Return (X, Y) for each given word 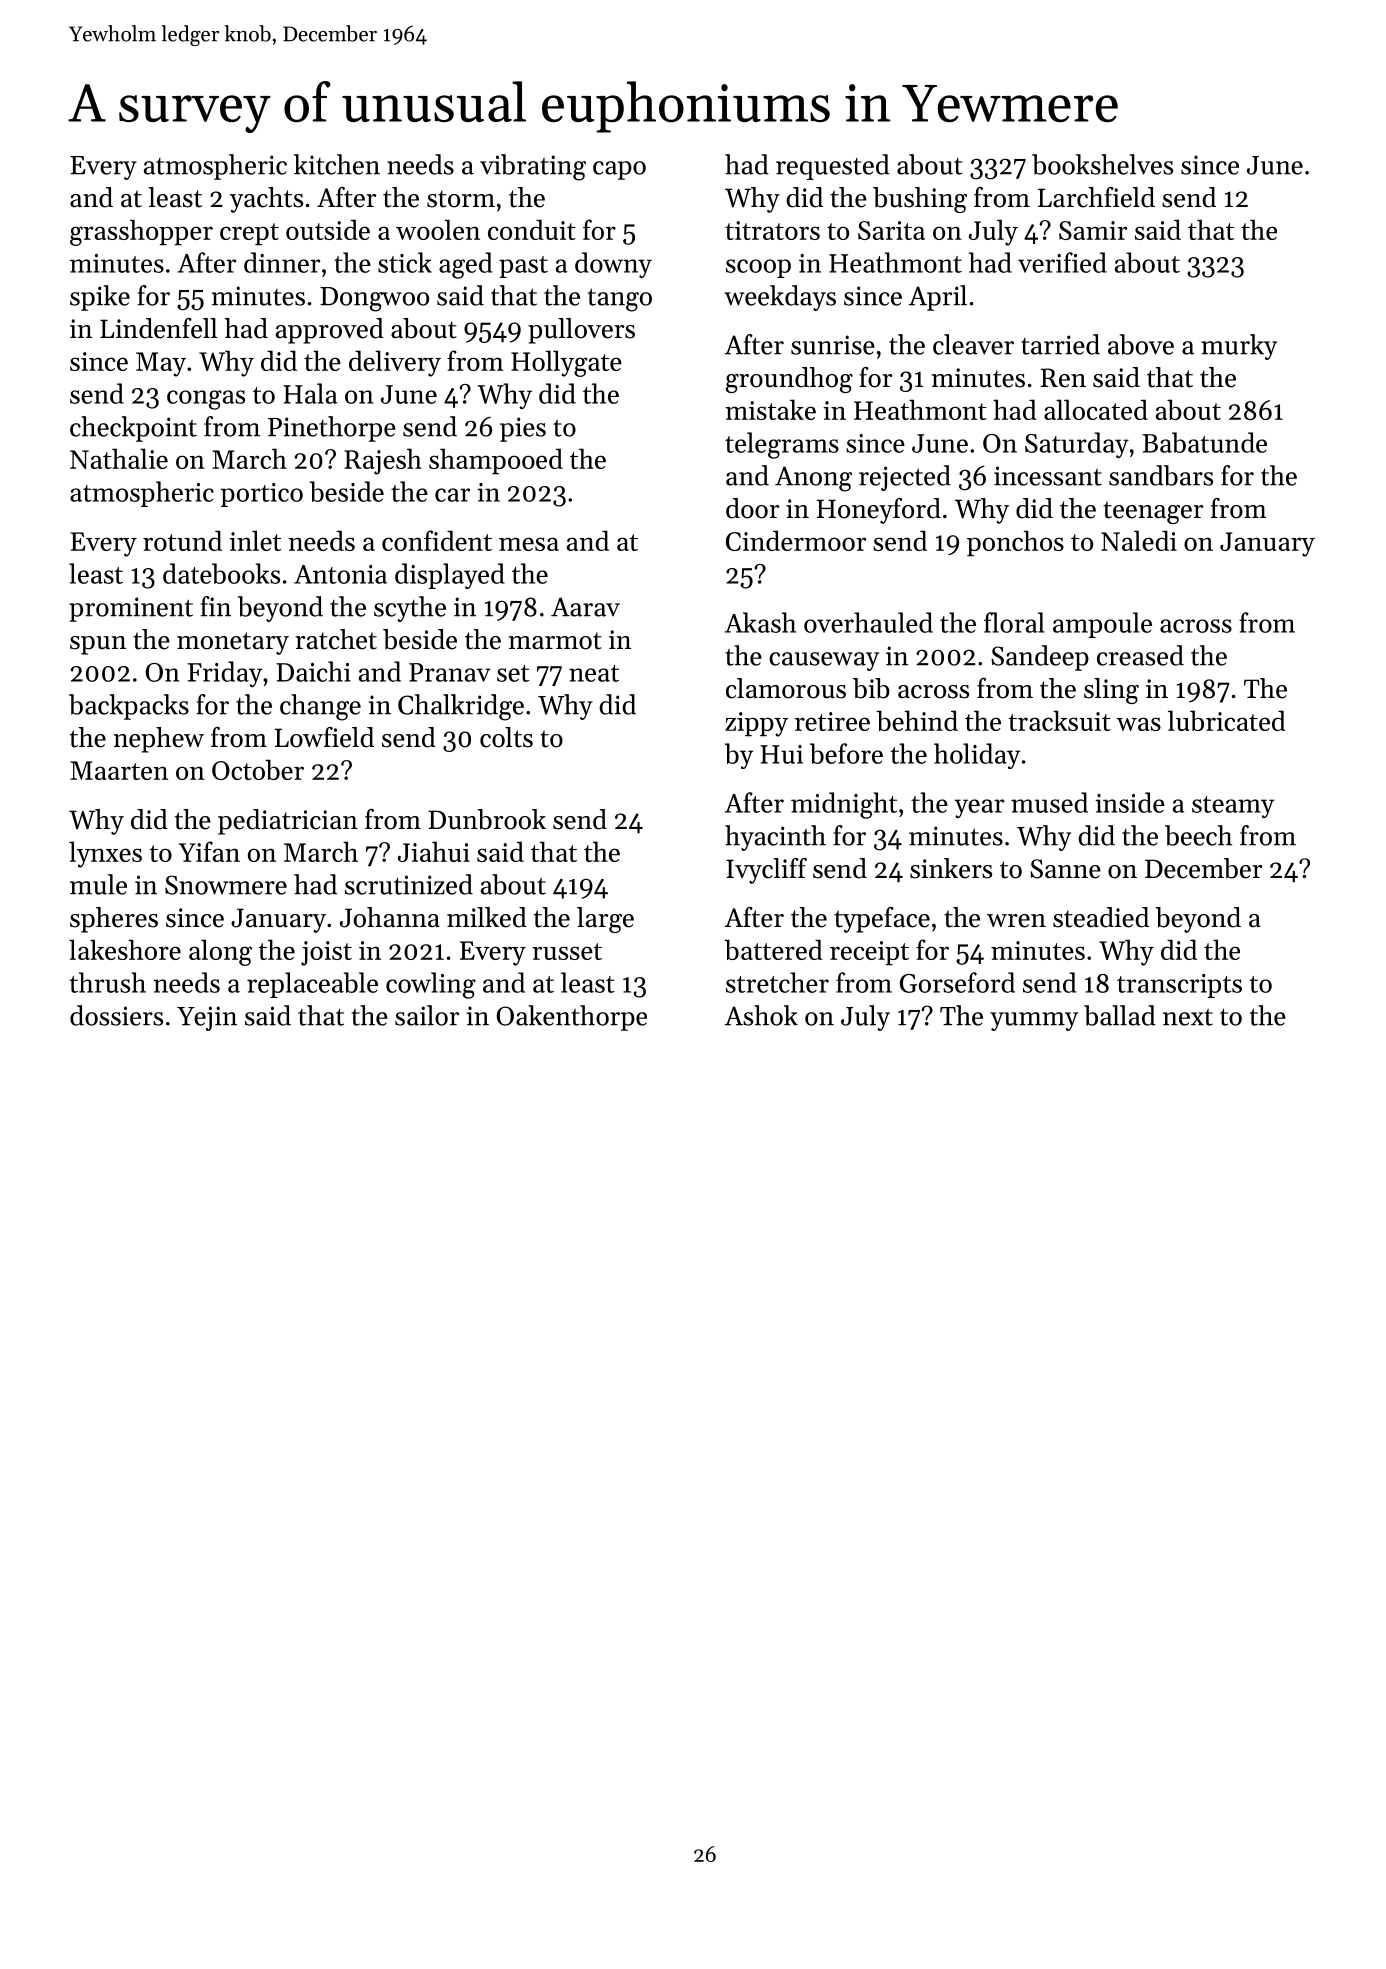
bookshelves (1102, 164)
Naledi (1139, 540)
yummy (1034, 1021)
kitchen (337, 164)
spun (98, 645)
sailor (427, 1015)
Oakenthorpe (571, 1018)
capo (619, 170)
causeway (824, 661)
